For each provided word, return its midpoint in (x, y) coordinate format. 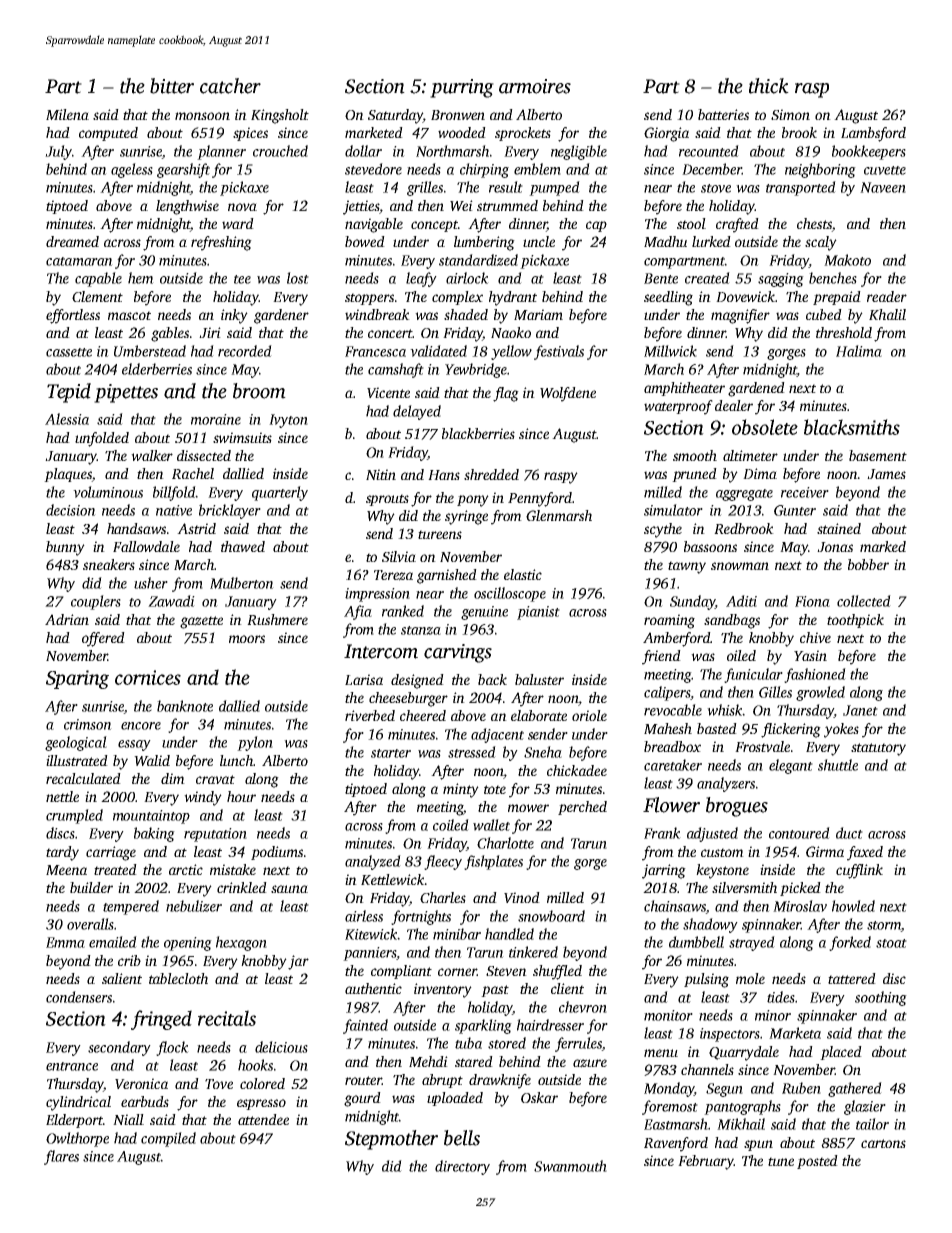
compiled (168, 1139)
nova (242, 207)
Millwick (670, 351)
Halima (859, 351)
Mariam (538, 314)
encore (141, 726)
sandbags (732, 621)
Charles (443, 897)
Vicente (388, 392)
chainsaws (675, 907)
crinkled (242, 887)
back (492, 679)
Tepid (69, 393)
